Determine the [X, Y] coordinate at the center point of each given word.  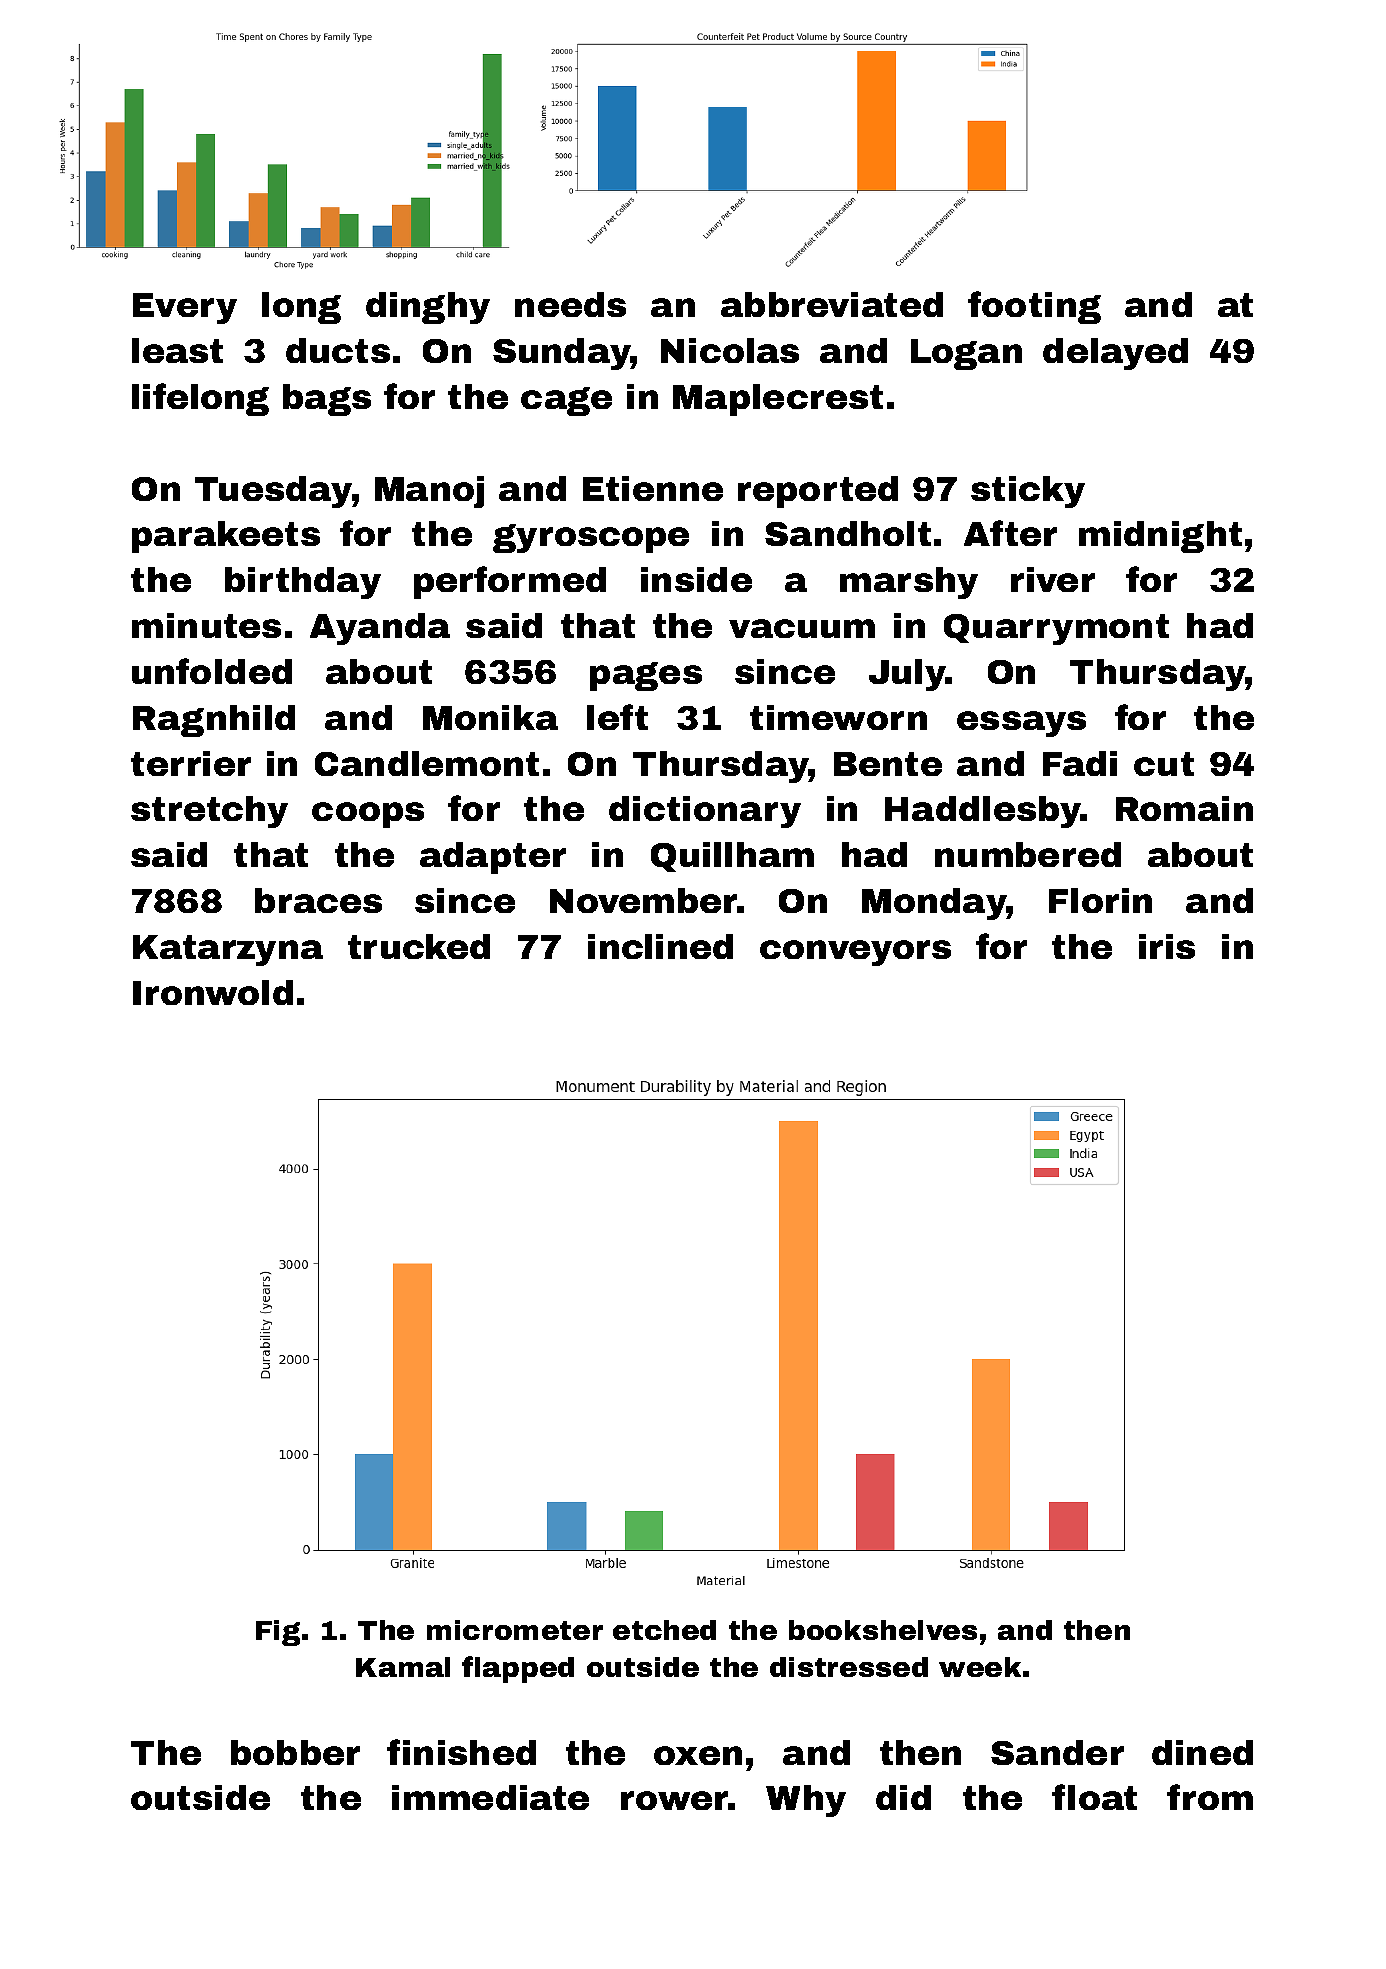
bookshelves [883, 1630]
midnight [1160, 537]
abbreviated [832, 304]
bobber [295, 1752]
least [177, 350]
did [903, 1797]
